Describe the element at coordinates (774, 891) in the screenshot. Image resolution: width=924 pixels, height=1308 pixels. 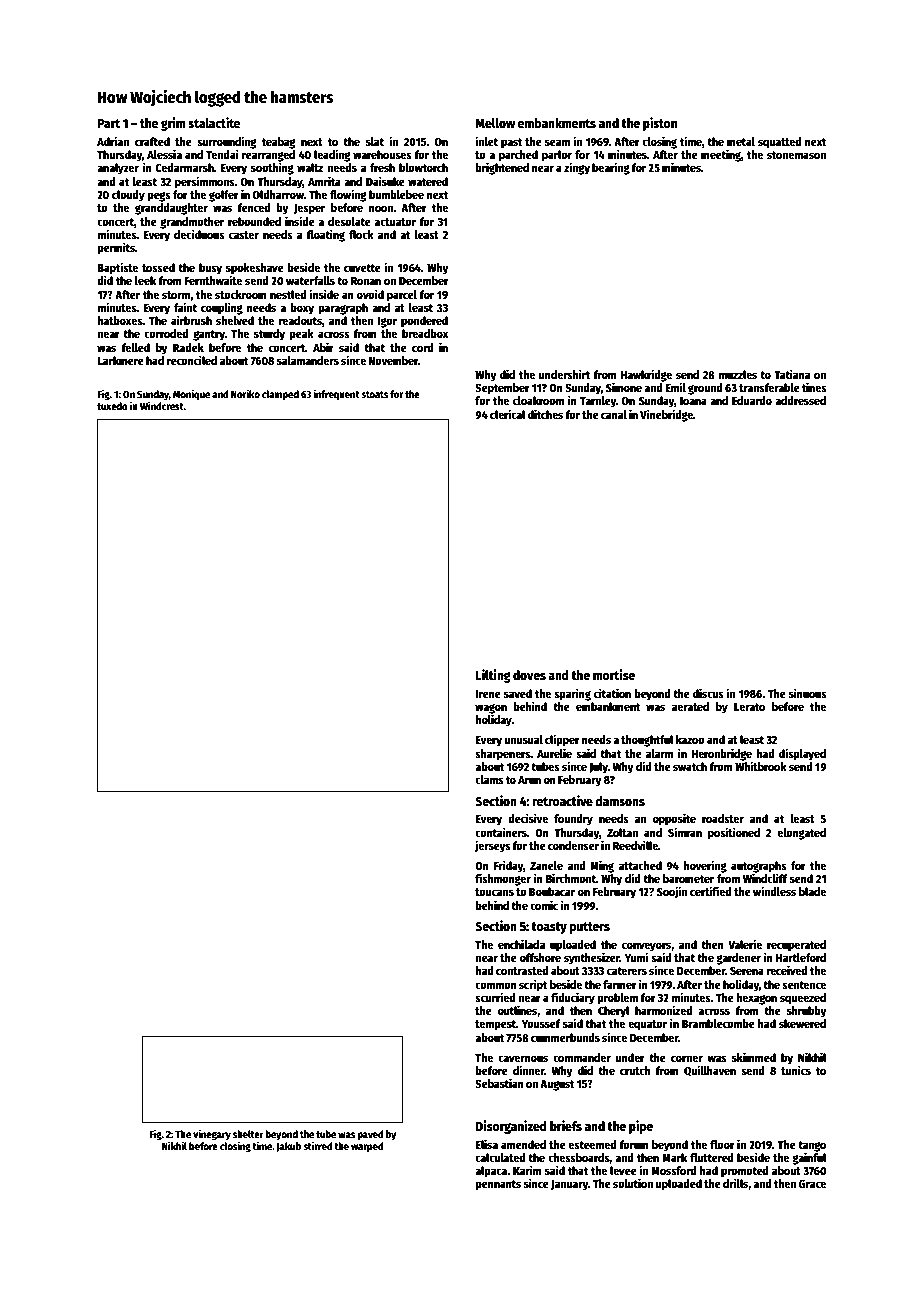
I see `windless` at that location.
